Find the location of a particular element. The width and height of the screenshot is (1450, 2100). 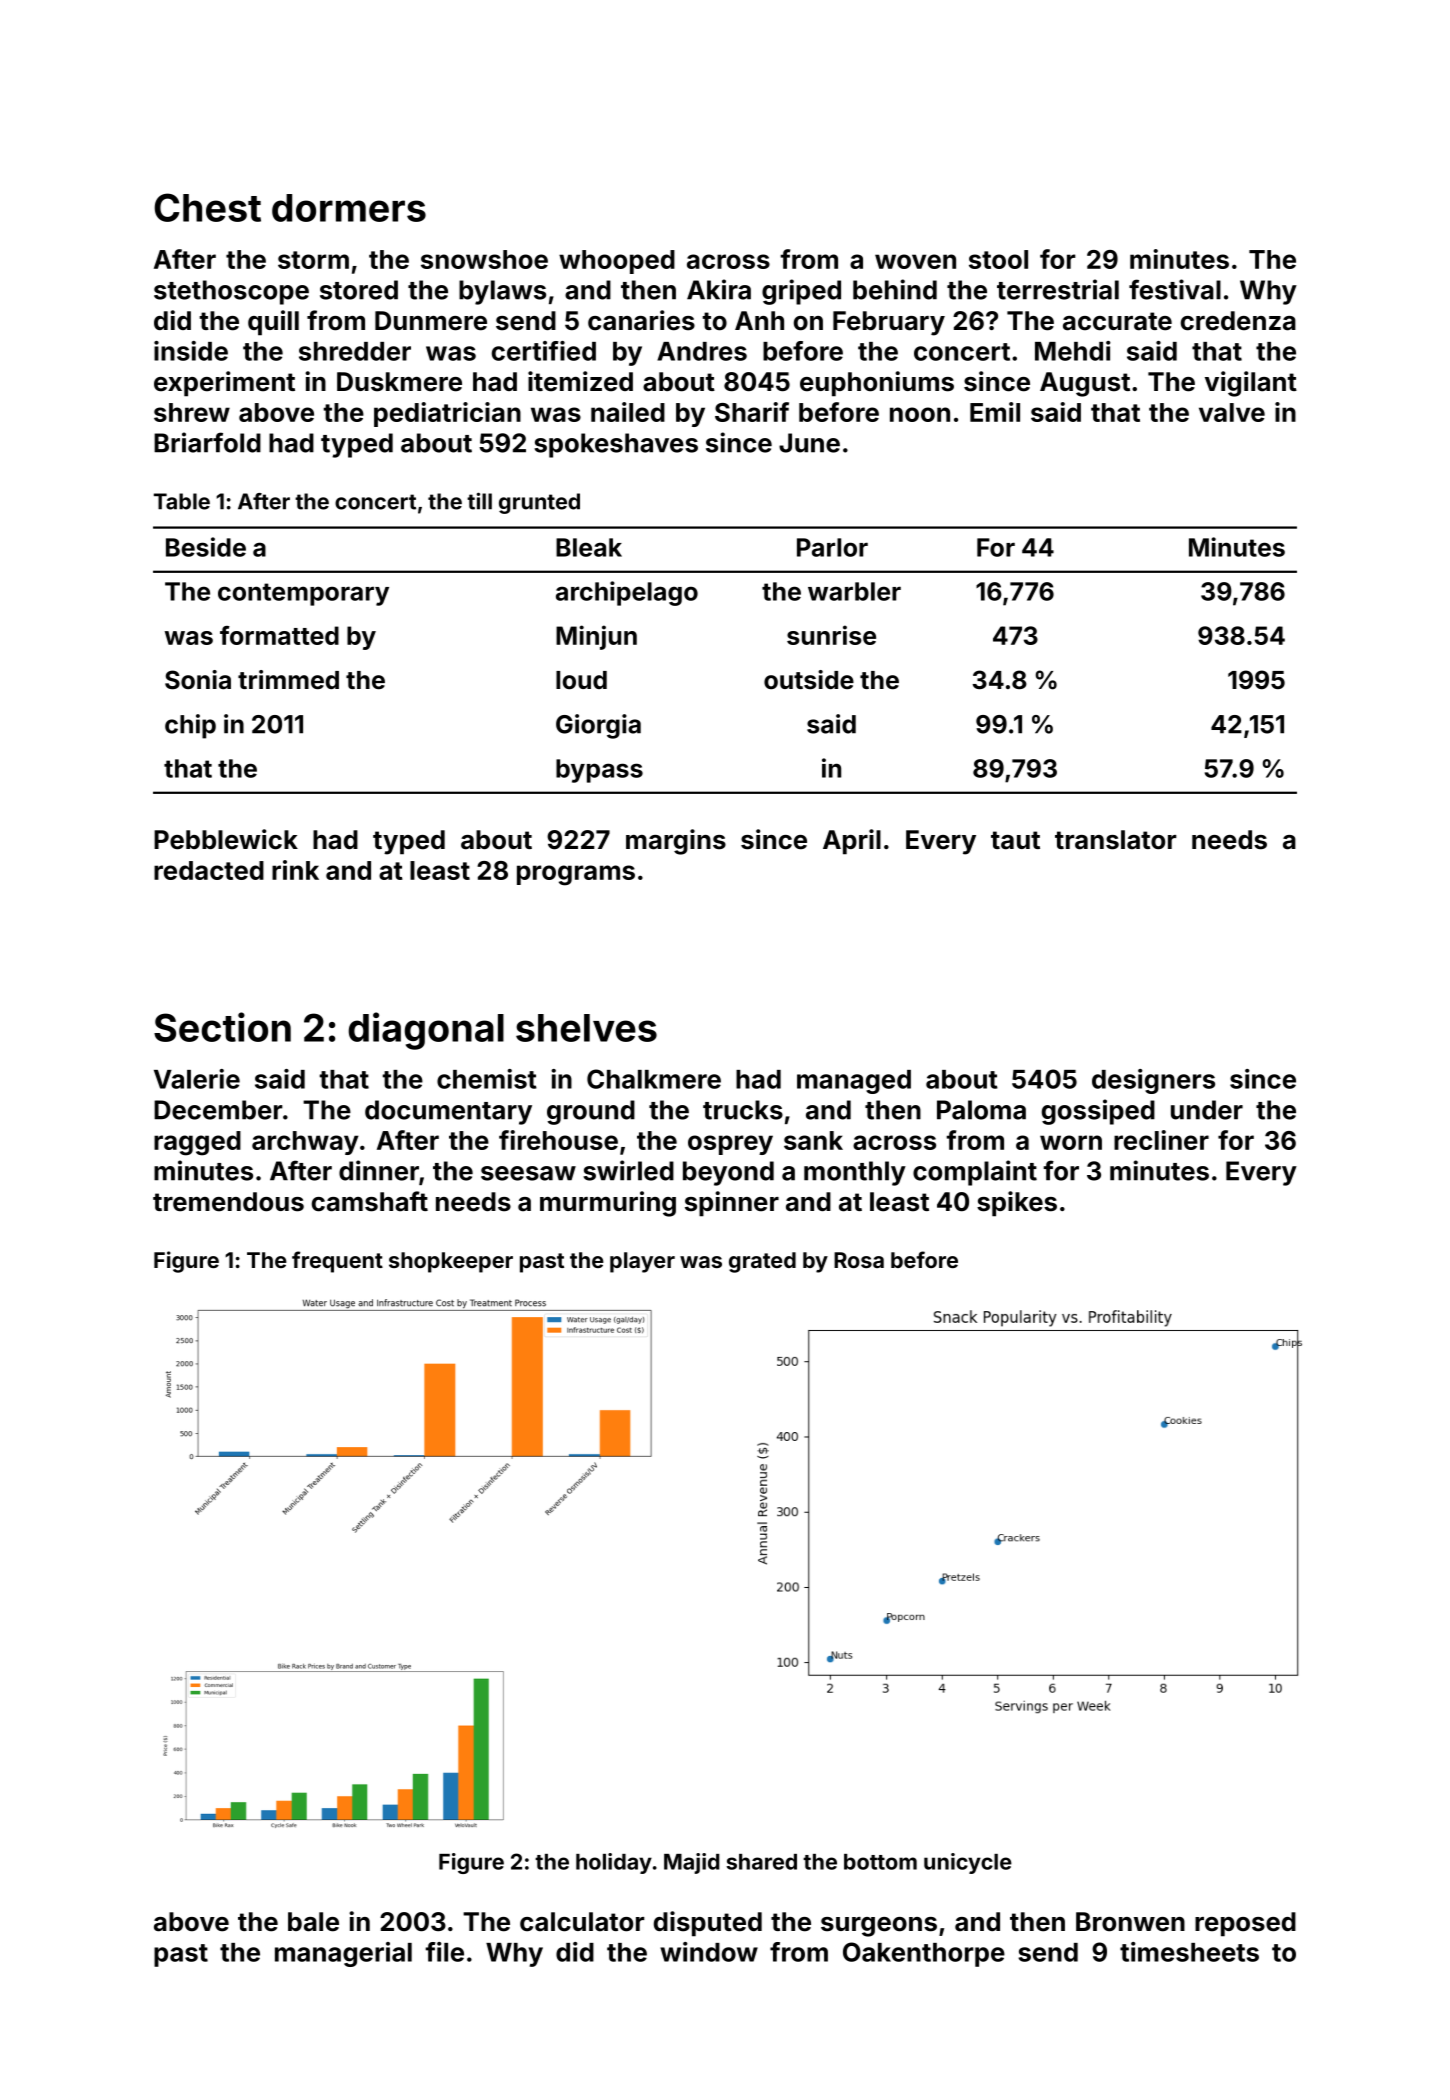

recliner is located at coordinates (1161, 1140).
